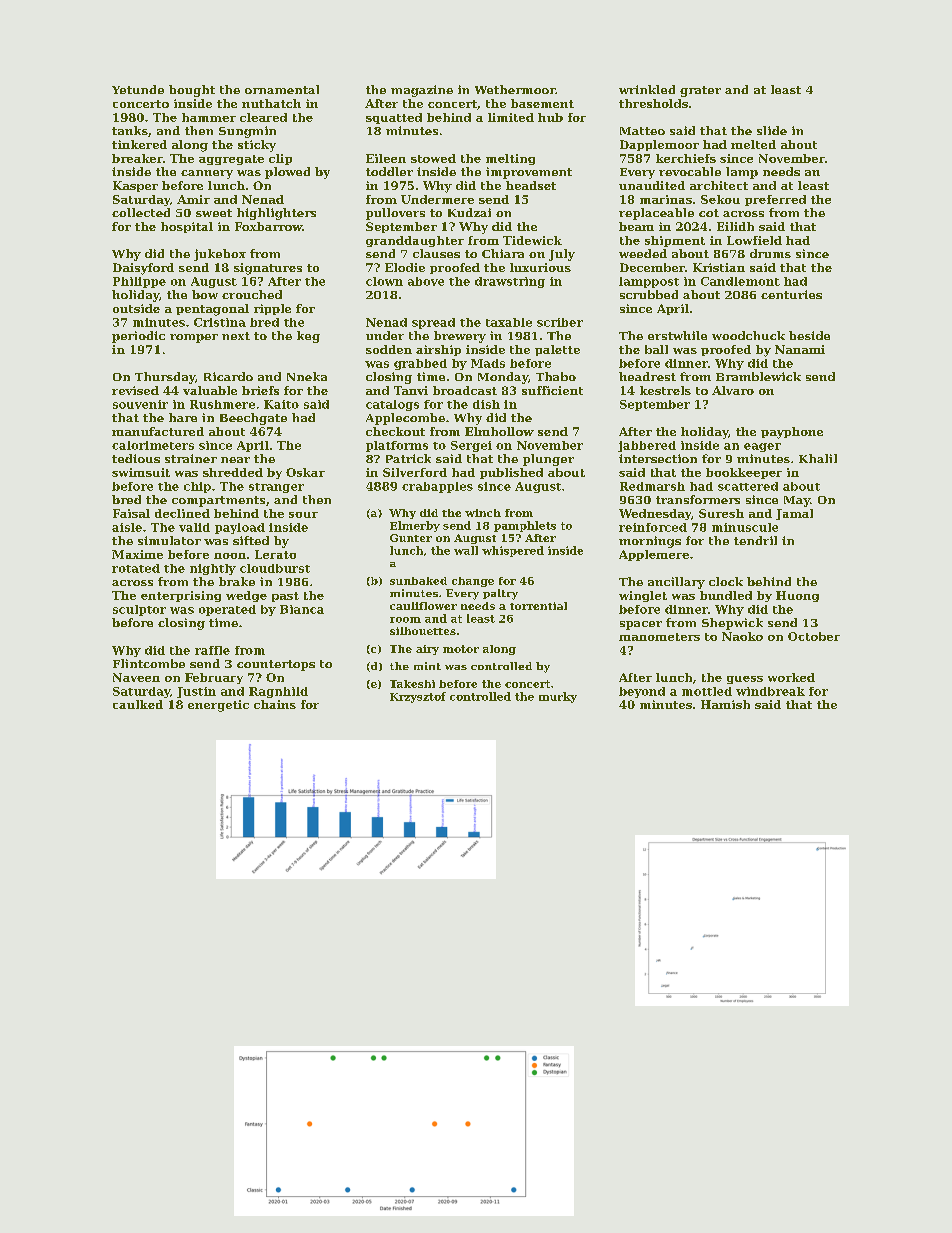 This screenshot has width=952, height=1233. I want to click on crouched, so click(252, 294).
